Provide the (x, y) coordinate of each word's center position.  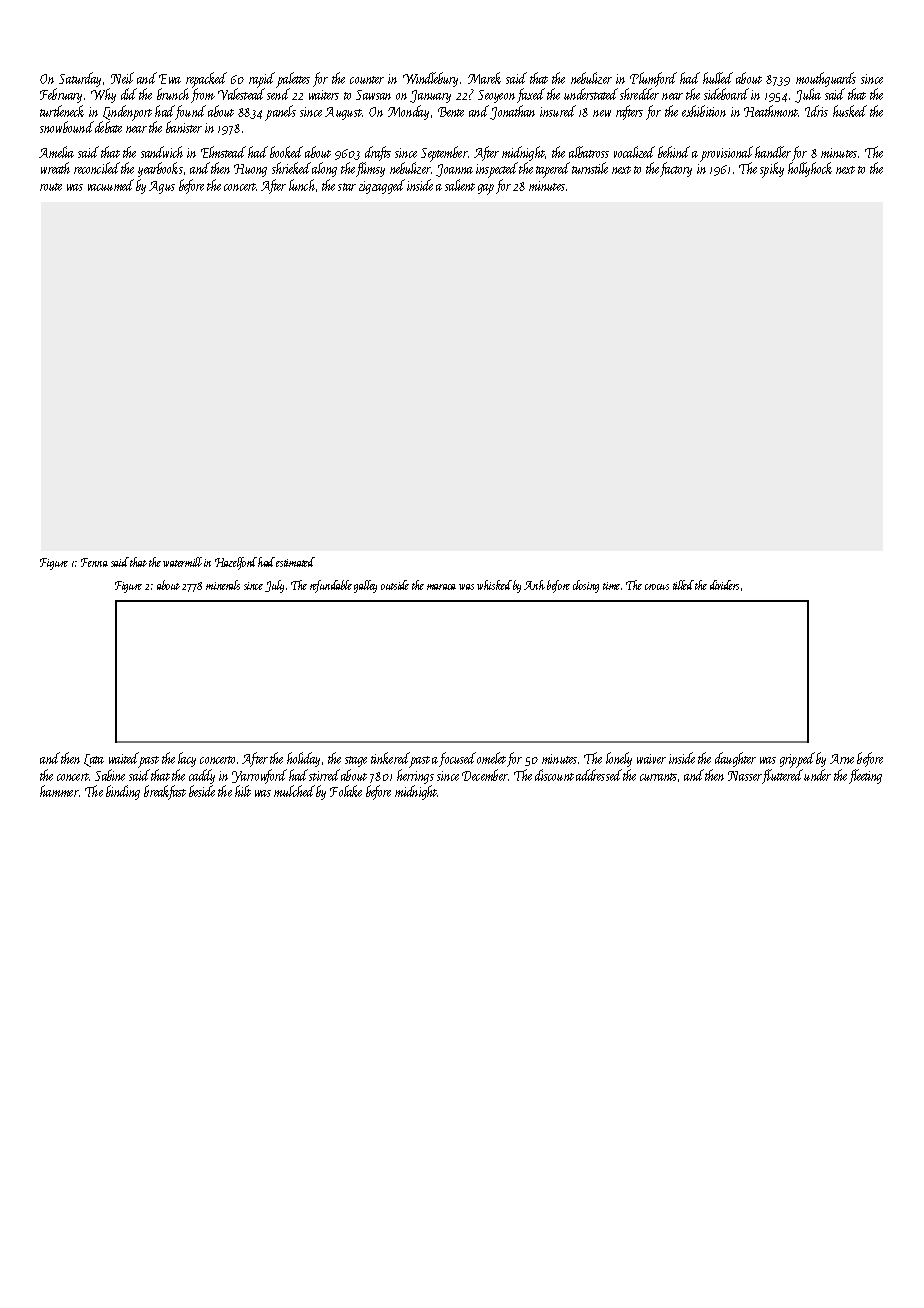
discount (554, 775)
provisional (726, 154)
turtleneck (62, 111)
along (324, 169)
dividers (724, 585)
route (51, 187)
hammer (59, 791)
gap (486, 189)
